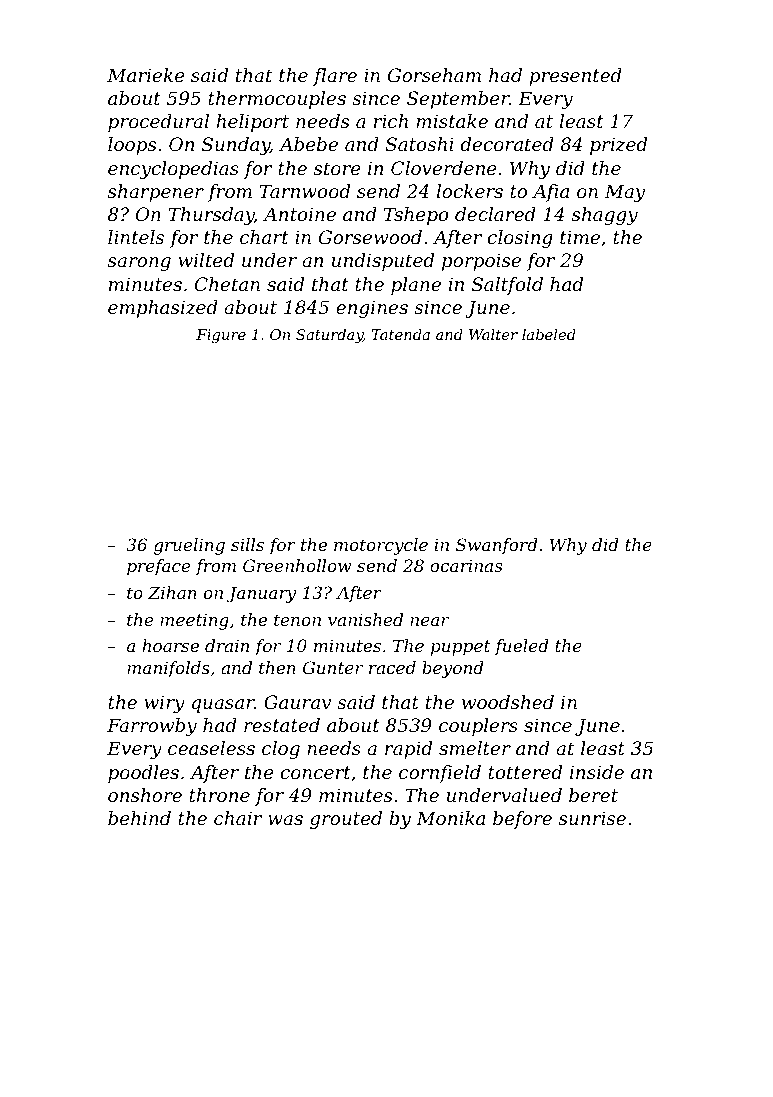  What do you see at coordinates (170, 645) in the image?
I see `hoarse` at bounding box center [170, 645].
